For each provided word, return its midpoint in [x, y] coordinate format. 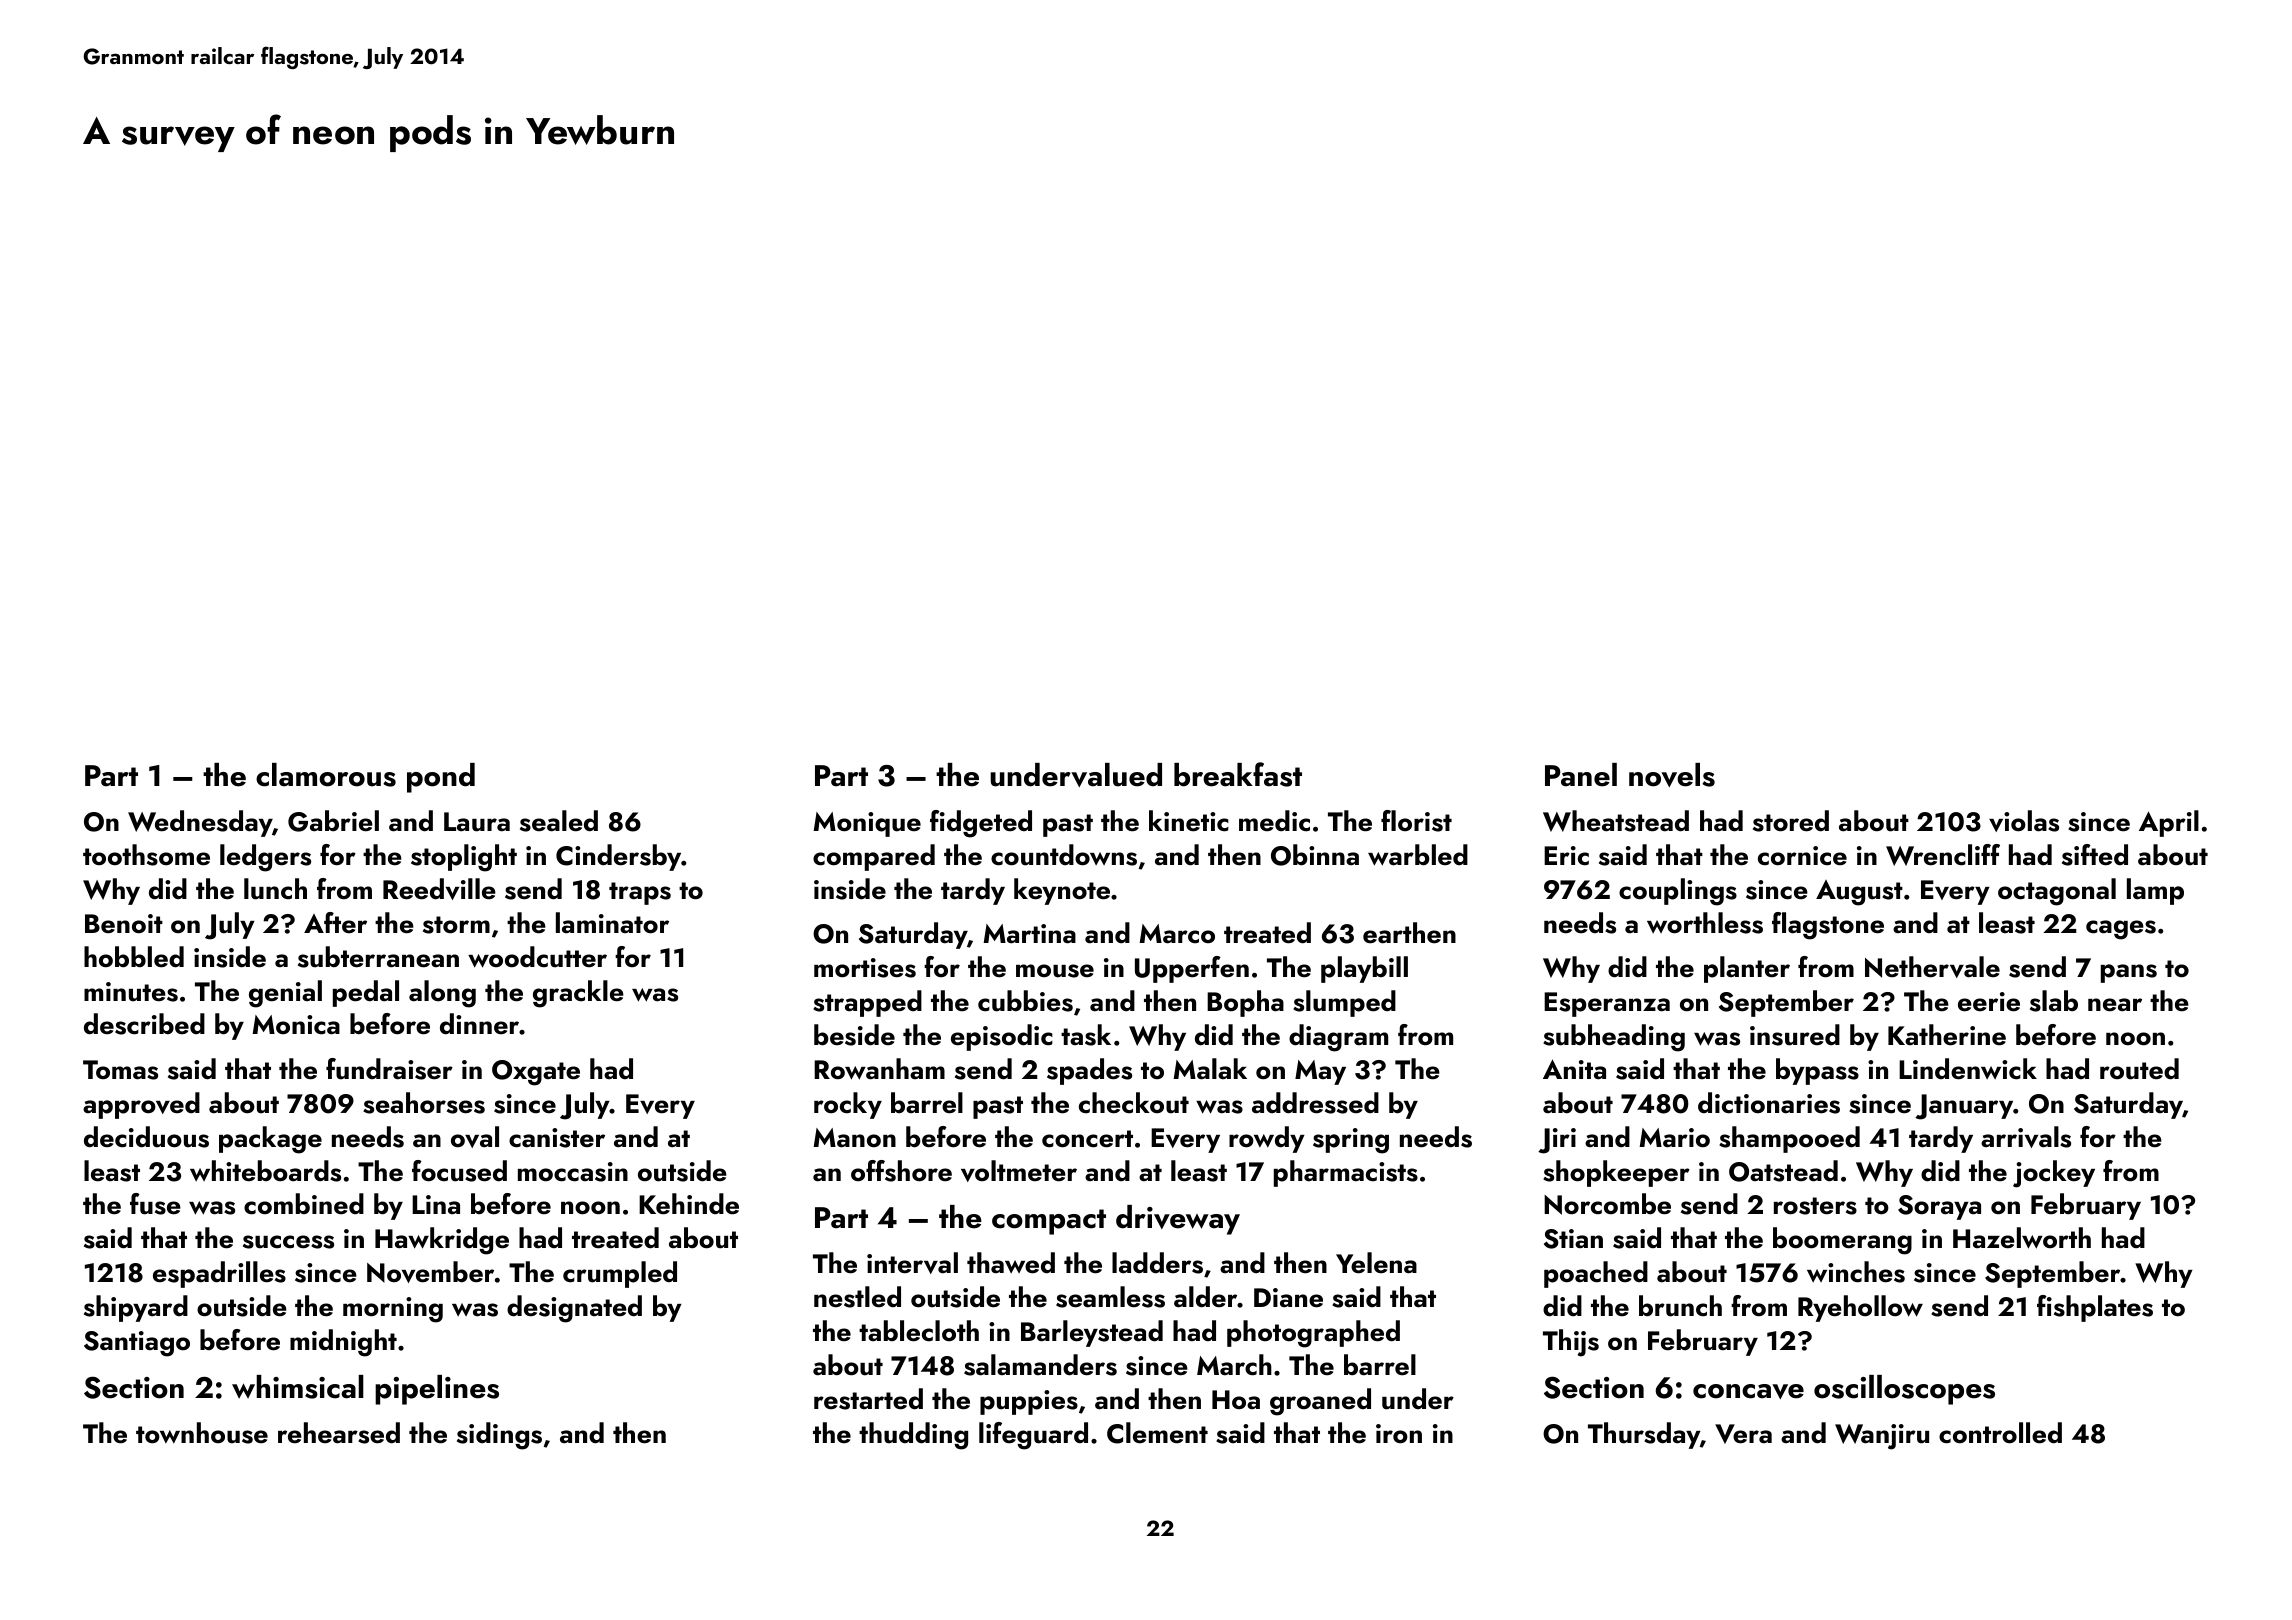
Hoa [1236, 1399]
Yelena [1376, 1263]
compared [874, 857]
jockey [2054, 1174]
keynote [1062, 891]
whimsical [298, 1387]
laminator [612, 923]
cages [2121, 930]
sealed [559, 821]
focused [459, 1171]
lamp [2155, 891]
